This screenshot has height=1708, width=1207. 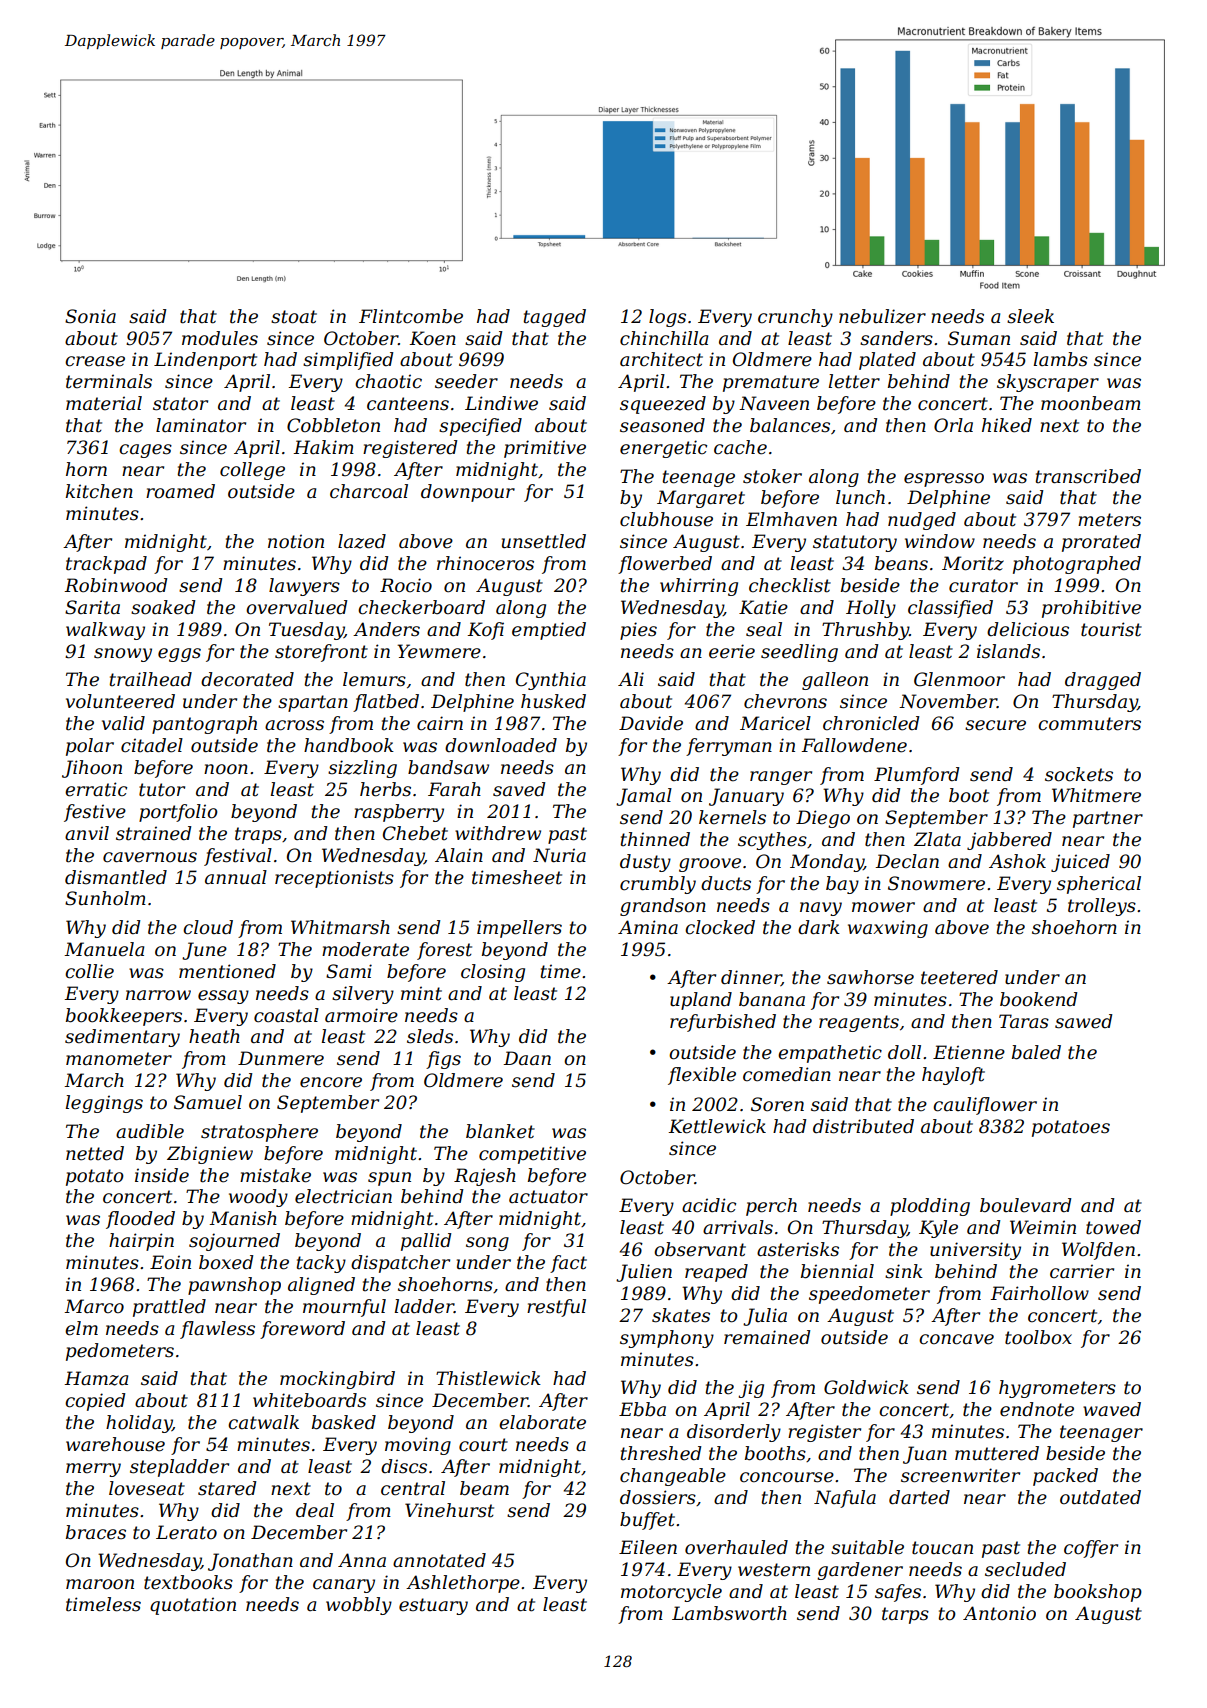 I want to click on sleek, so click(x=1030, y=316).
